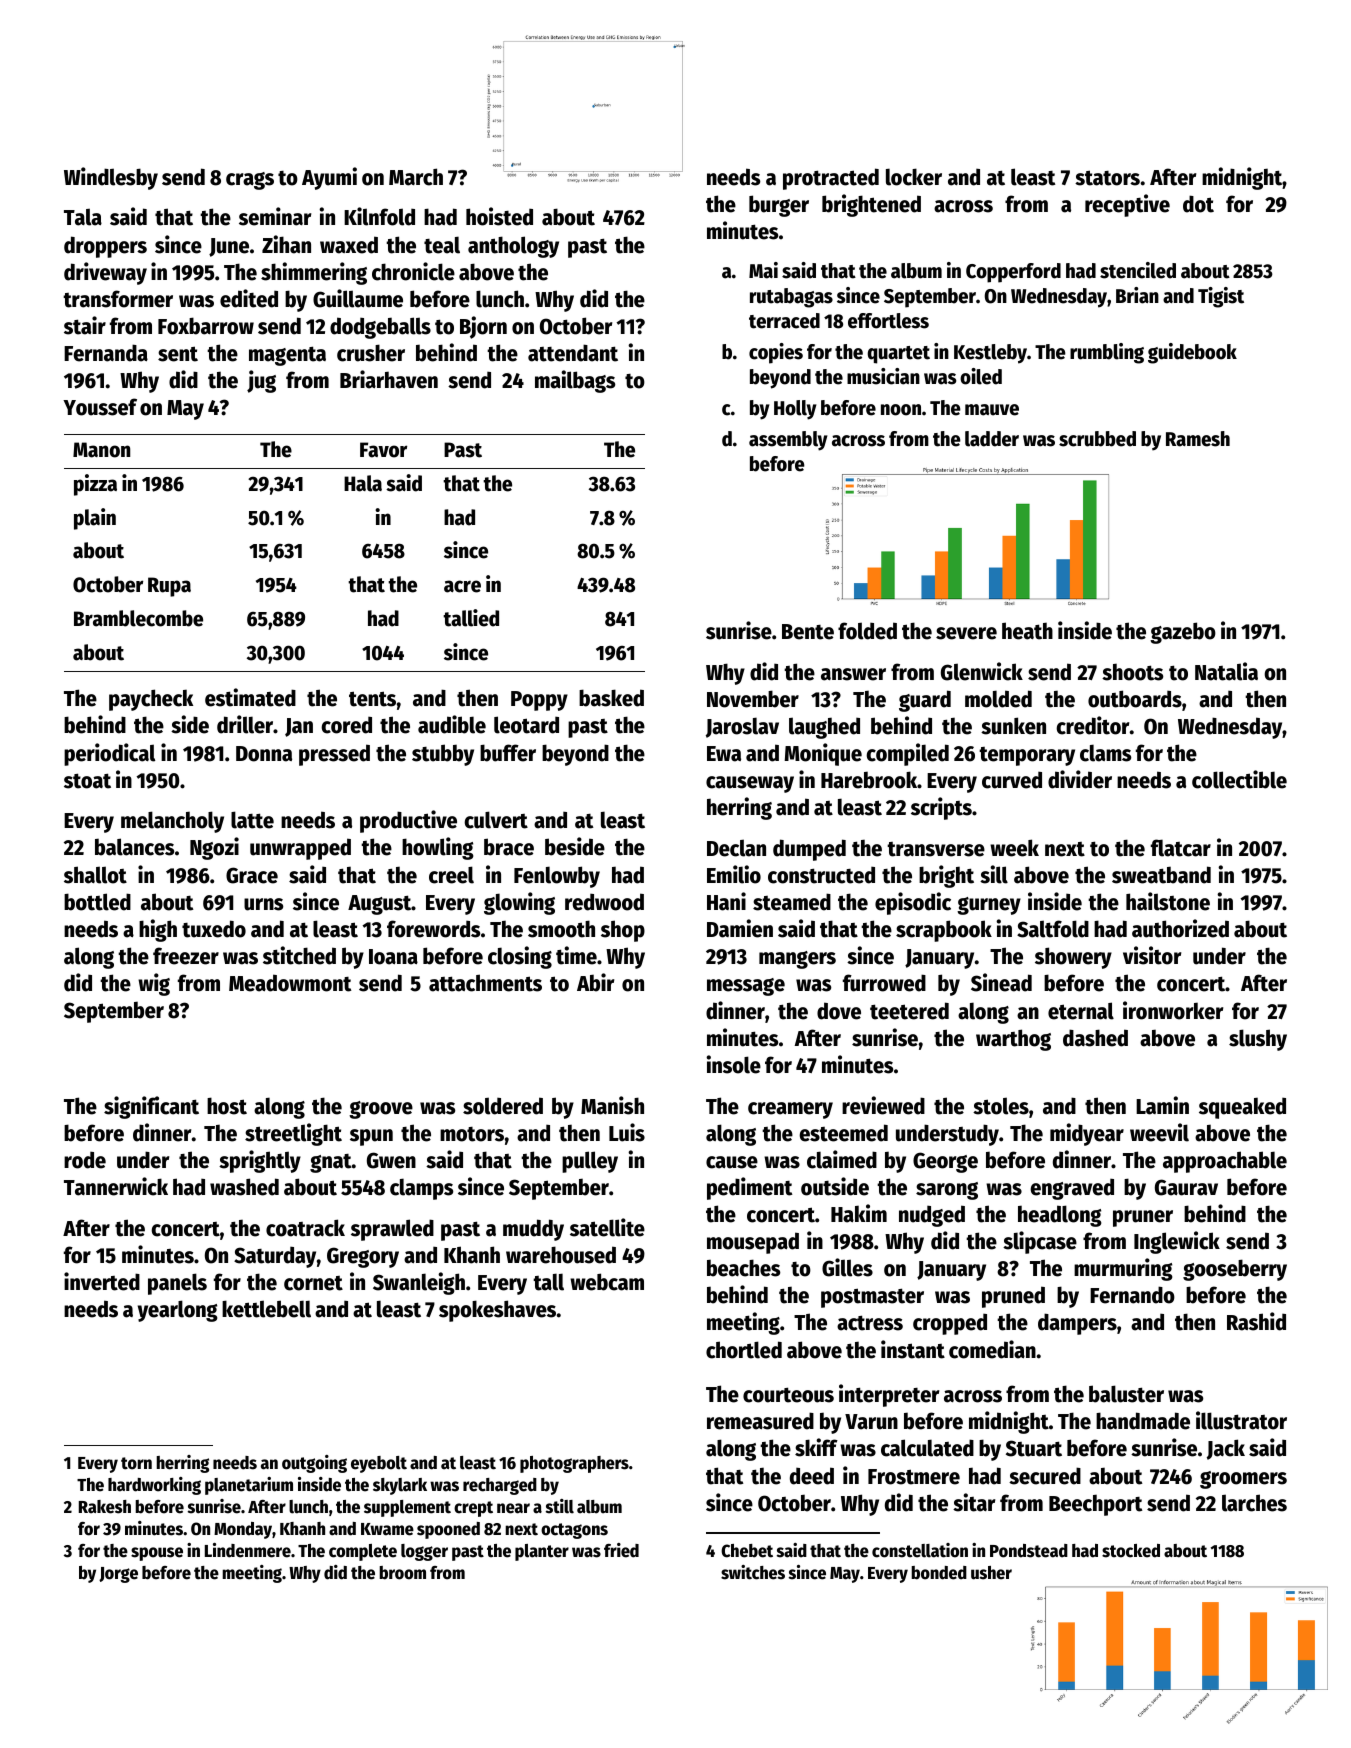 The height and width of the screenshot is (1748, 1351). What do you see at coordinates (109, 754) in the screenshot?
I see `periodical` at bounding box center [109, 754].
